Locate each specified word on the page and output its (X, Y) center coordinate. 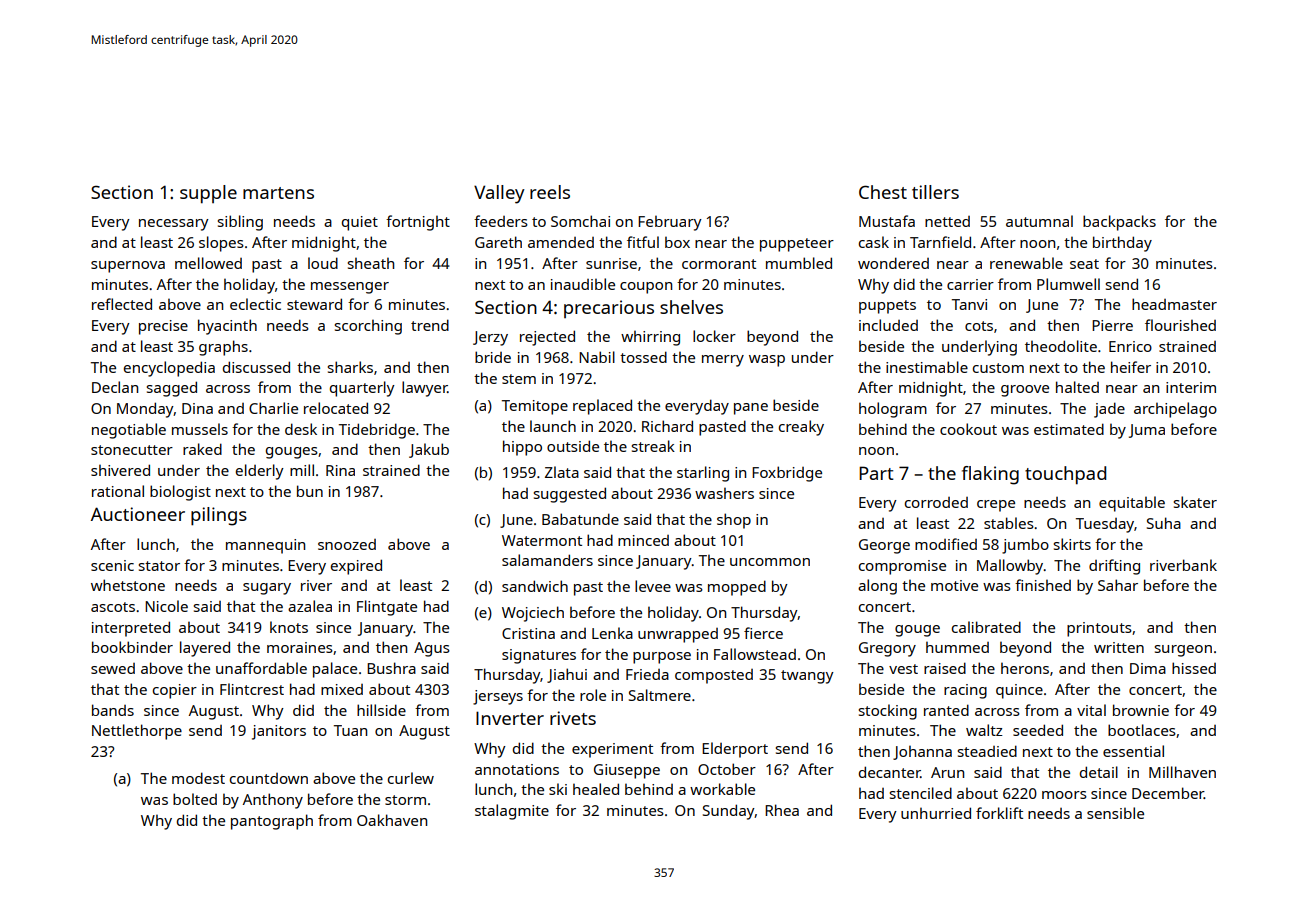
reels (550, 192)
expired (356, 567)
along (877, 587)
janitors (279, 732)
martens (278, 193)
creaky (801, 428)
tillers (935, 192)
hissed (1194, 668)
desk (301, 429)
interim (1191, 387)
